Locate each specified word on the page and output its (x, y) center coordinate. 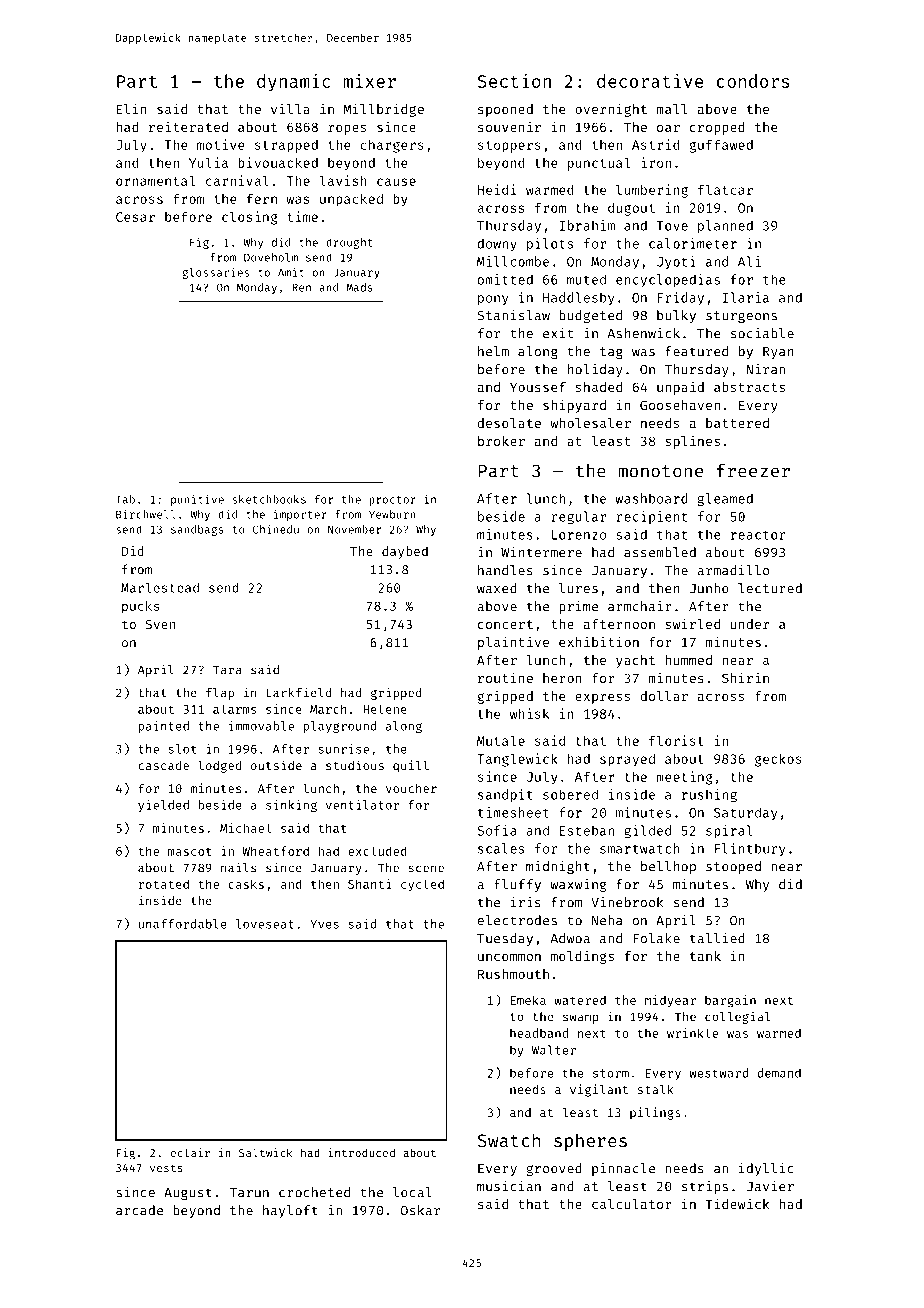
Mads (359, 287)
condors (753, 81)
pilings (655, 1113)
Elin (132, 108)
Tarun (249, 1193)
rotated (164, 884)
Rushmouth (513, 974)
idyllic (766, 1169)
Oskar (420, 1210)
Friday (681, 298)
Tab (125, 499)
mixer (369, 81)
